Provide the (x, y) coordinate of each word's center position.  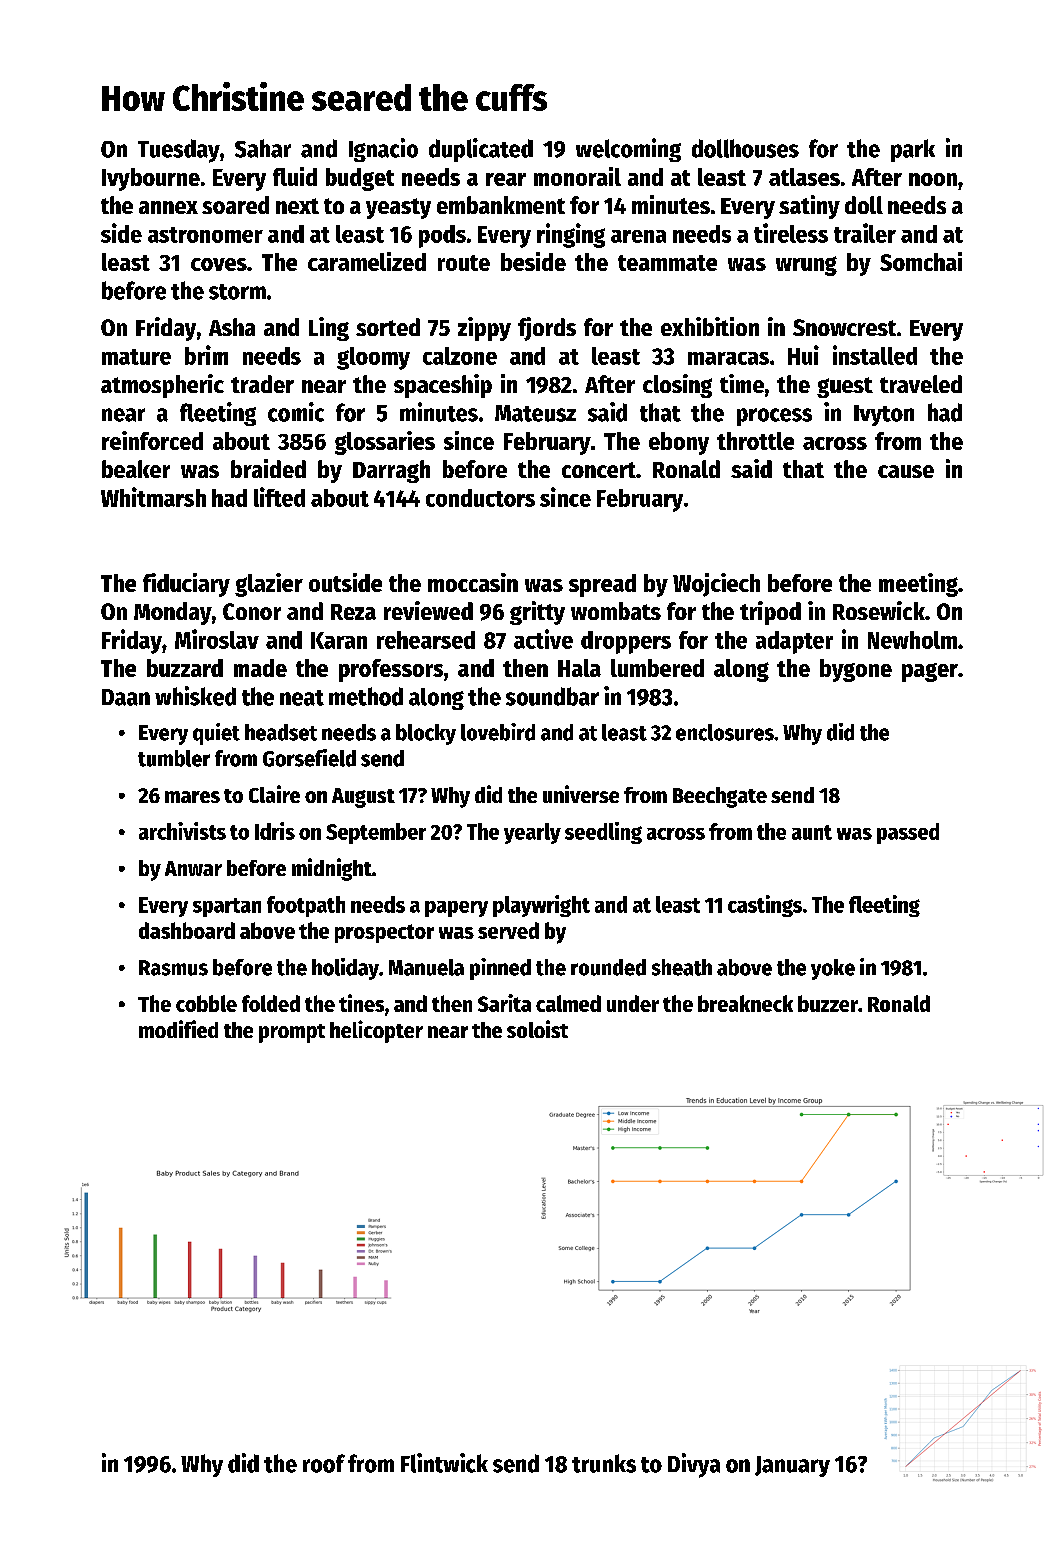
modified (178, 1029)
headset (281, 732)
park (913, 150)
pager (930, 672)
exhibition (710, 326)
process (774, 417)
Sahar (263, 148)
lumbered (657, 668)
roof (324, 1463)
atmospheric (162, 386)
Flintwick (444, 1463)
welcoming (628, 150)
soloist (537, 1029)
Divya (694, 1465)
